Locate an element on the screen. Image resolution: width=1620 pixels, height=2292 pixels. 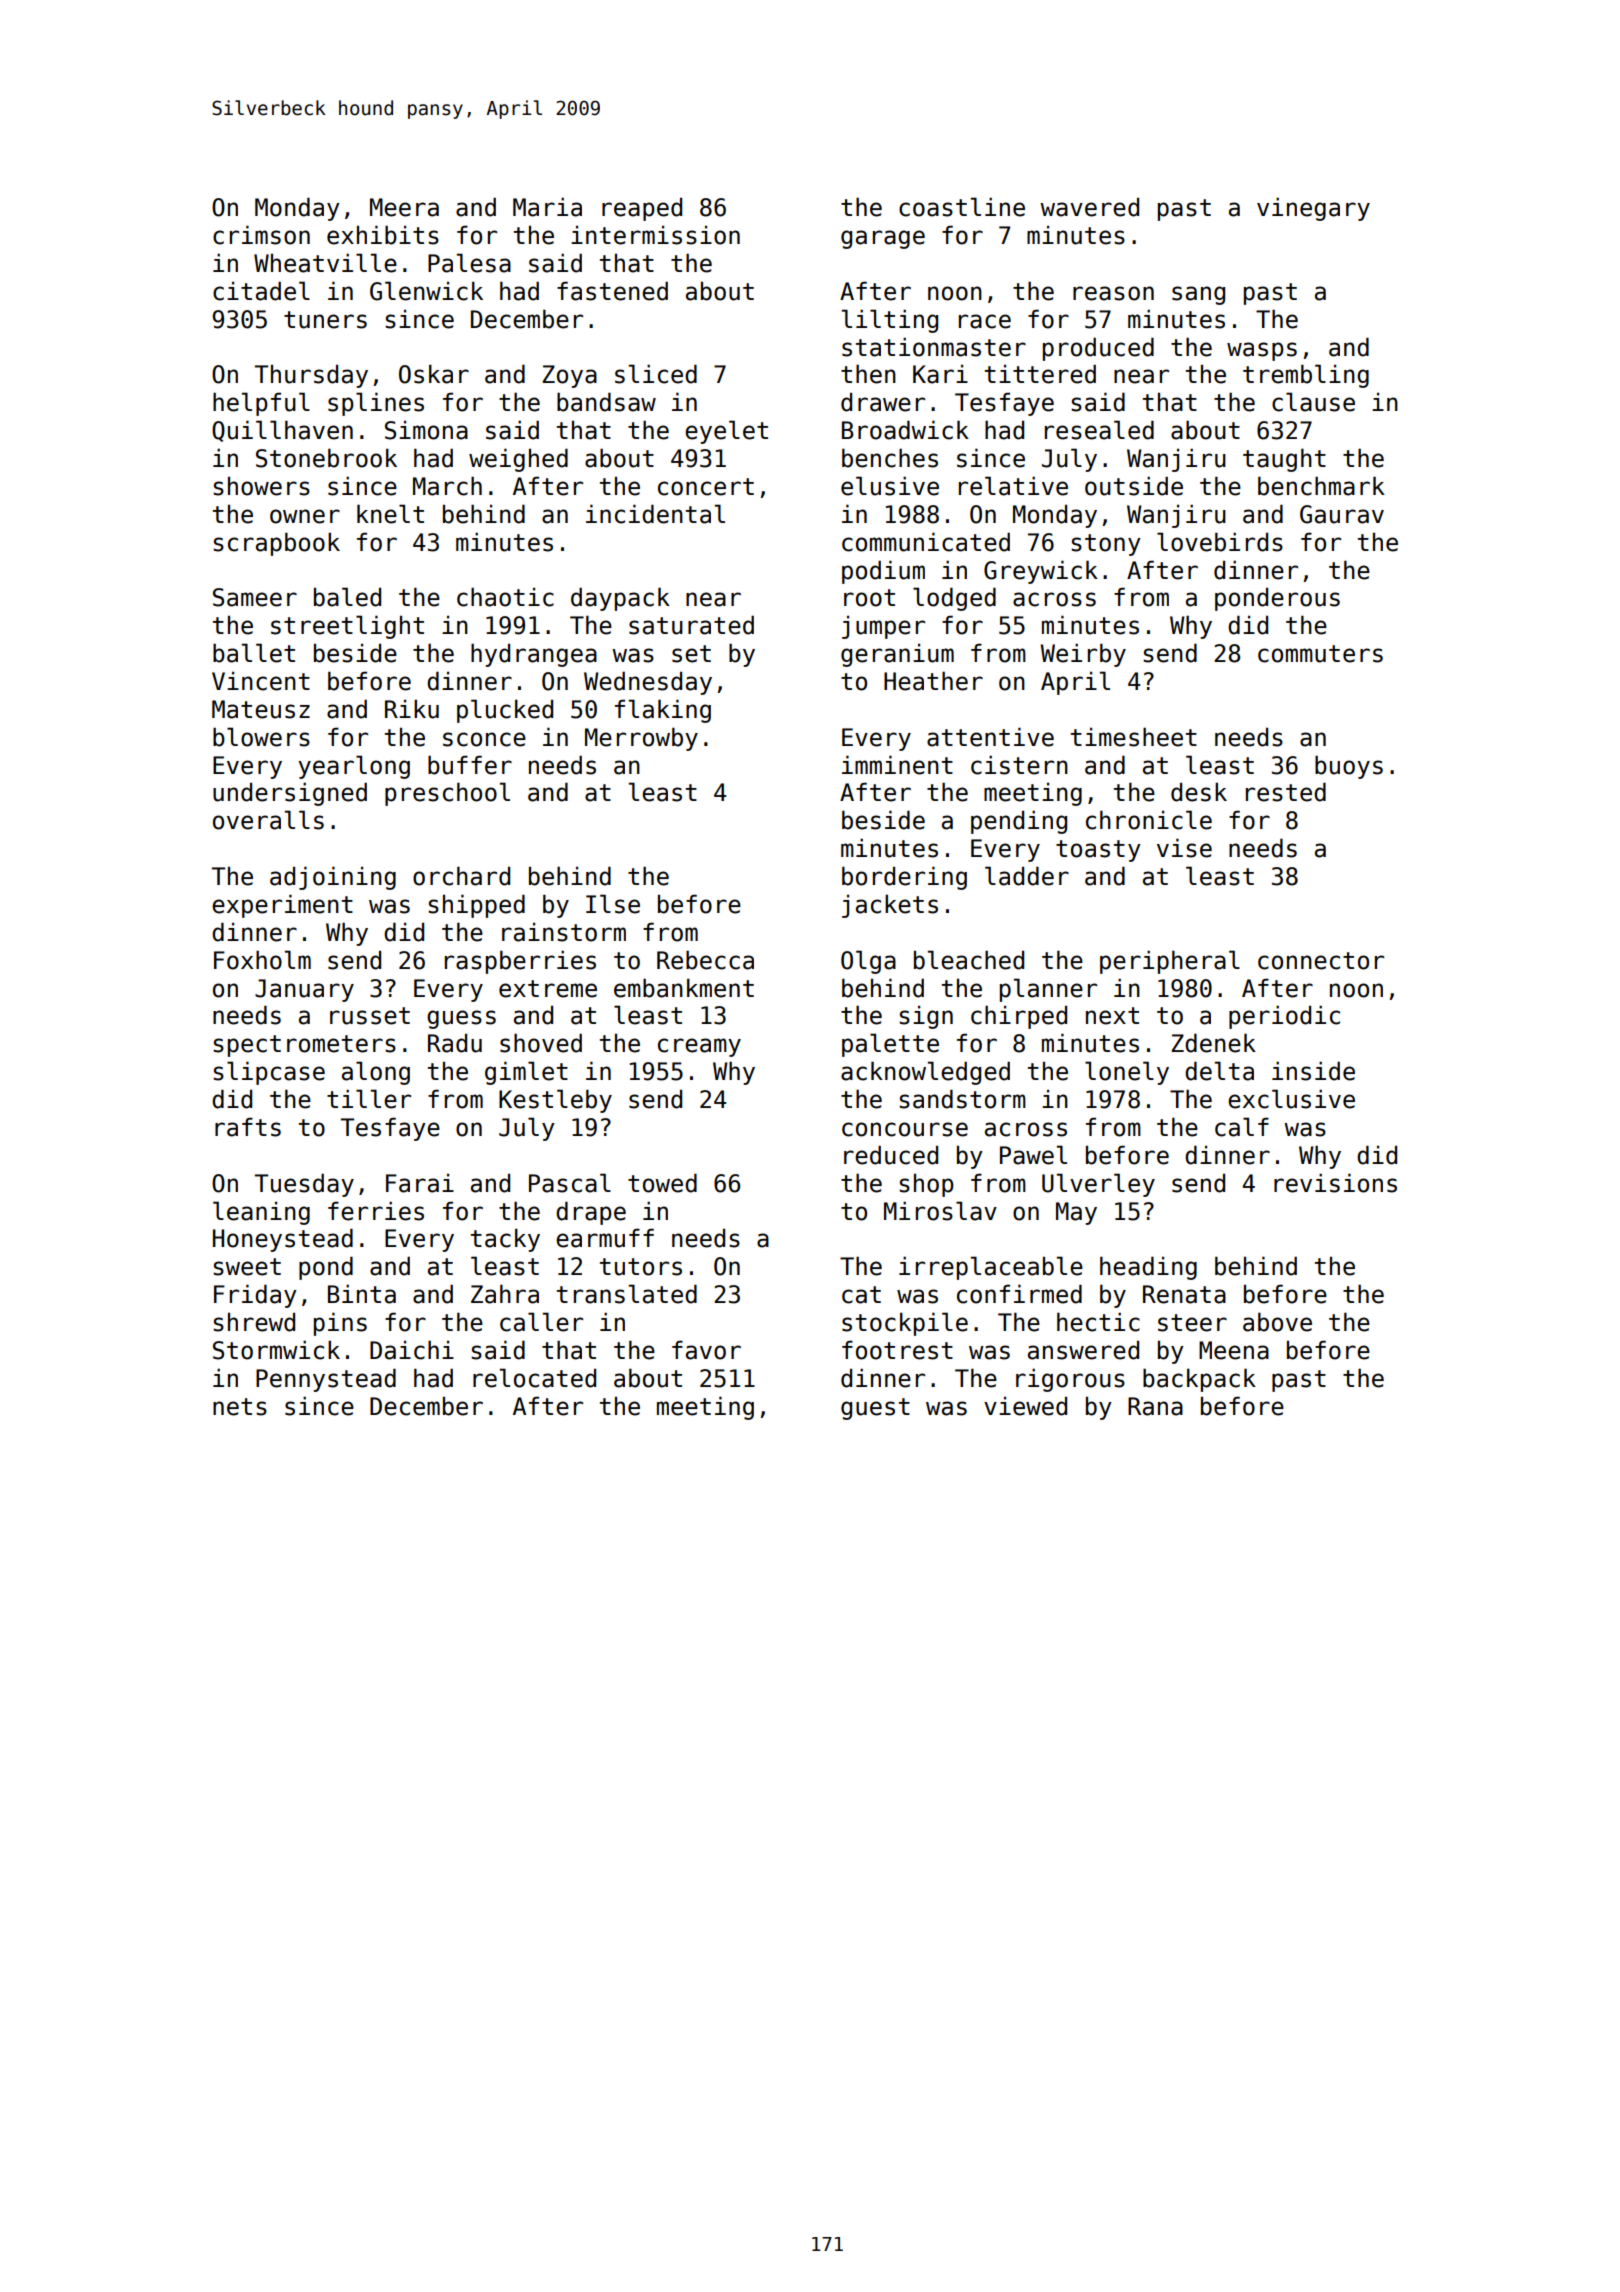
footrest is located at coordinates (897, 1350).
